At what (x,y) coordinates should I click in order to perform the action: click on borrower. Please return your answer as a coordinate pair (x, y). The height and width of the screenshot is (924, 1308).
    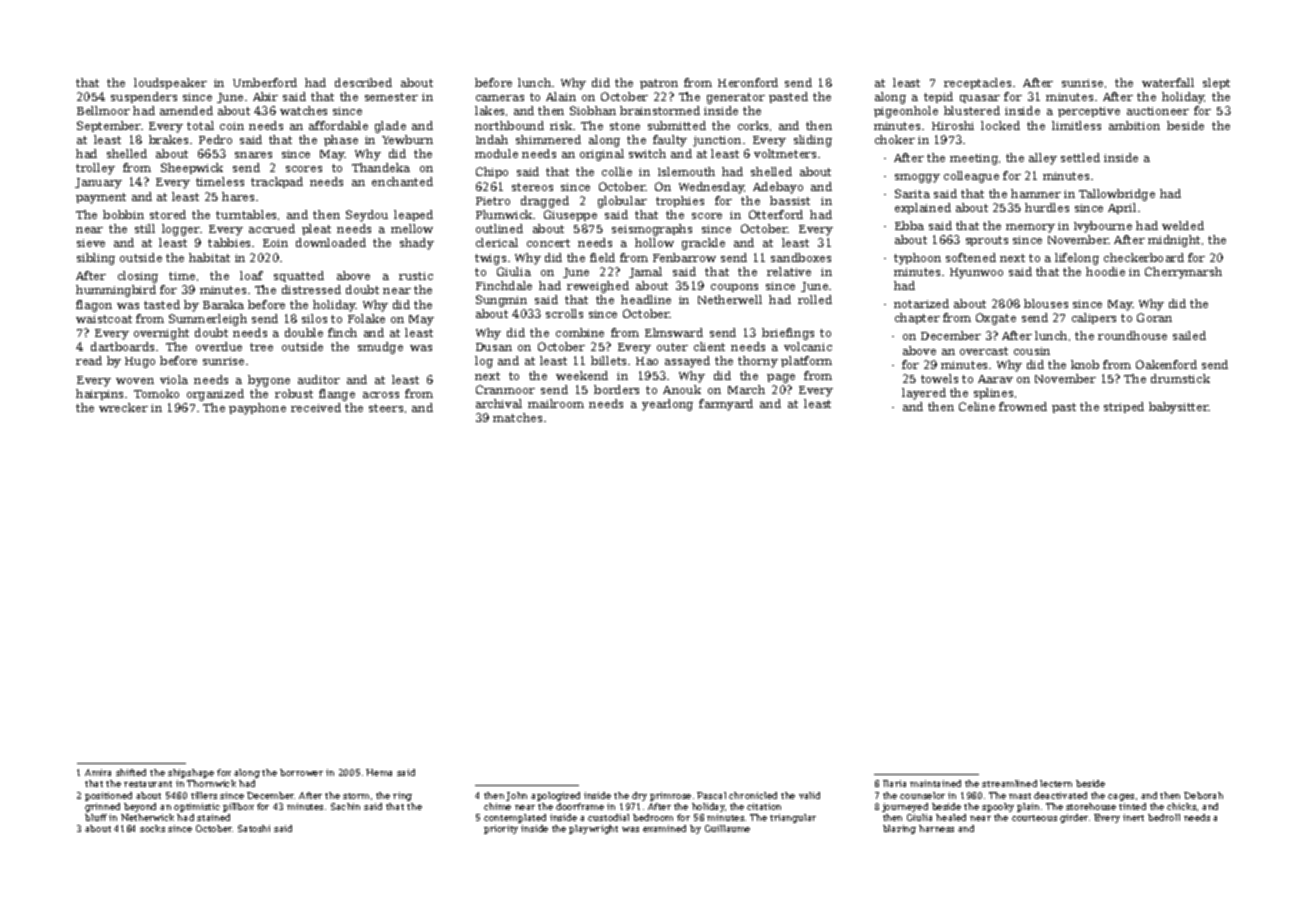
    Looking at the image, I should click on (301, 772).
